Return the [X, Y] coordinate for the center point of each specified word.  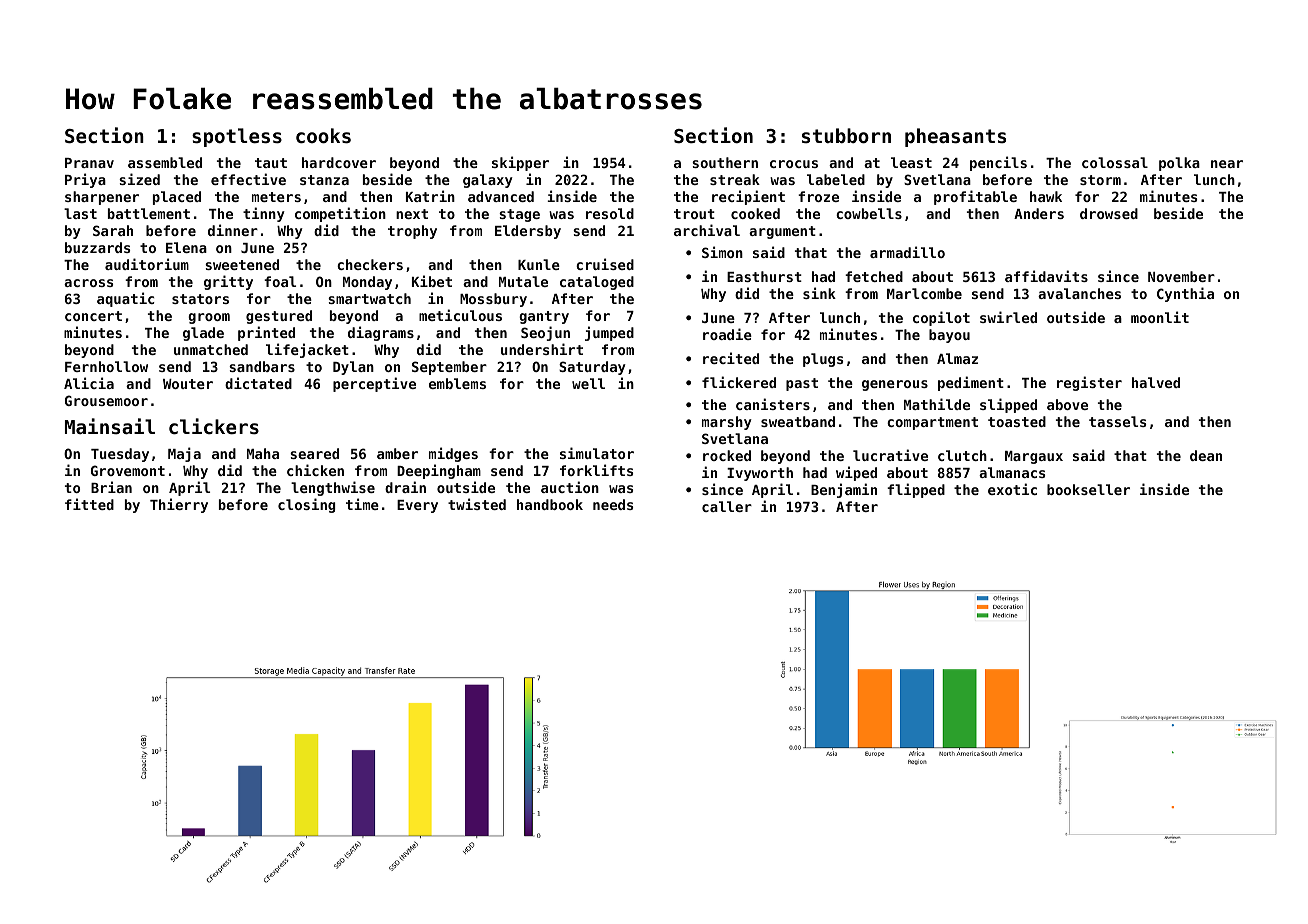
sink [819, 293]
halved [1156, 382]
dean [1206, 455]
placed [177, 198]
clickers [214, 426]
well [588, 383]
